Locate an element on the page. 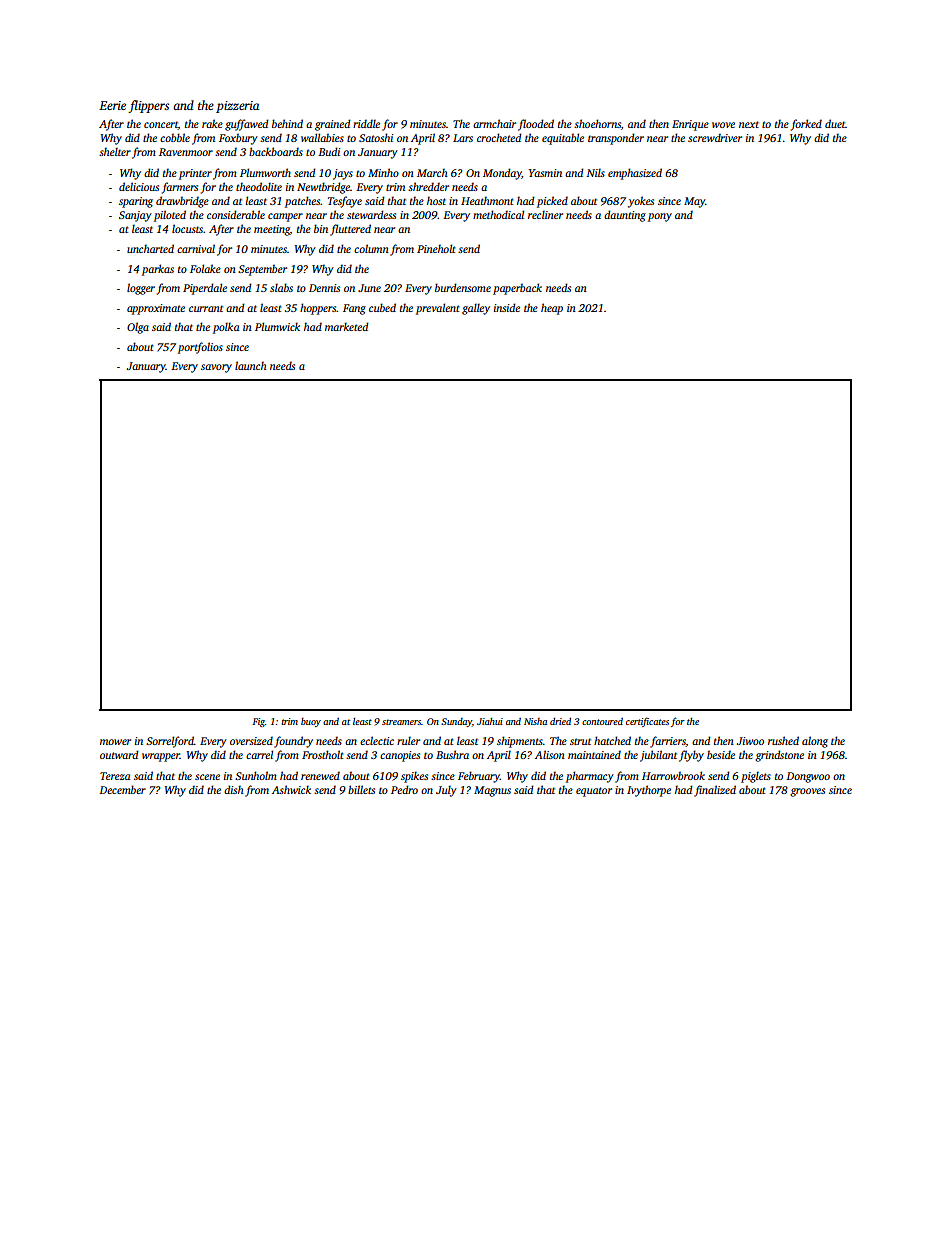 The height and width of the page is (1233, 952). wallabies is located at coordinates (322, 137).
